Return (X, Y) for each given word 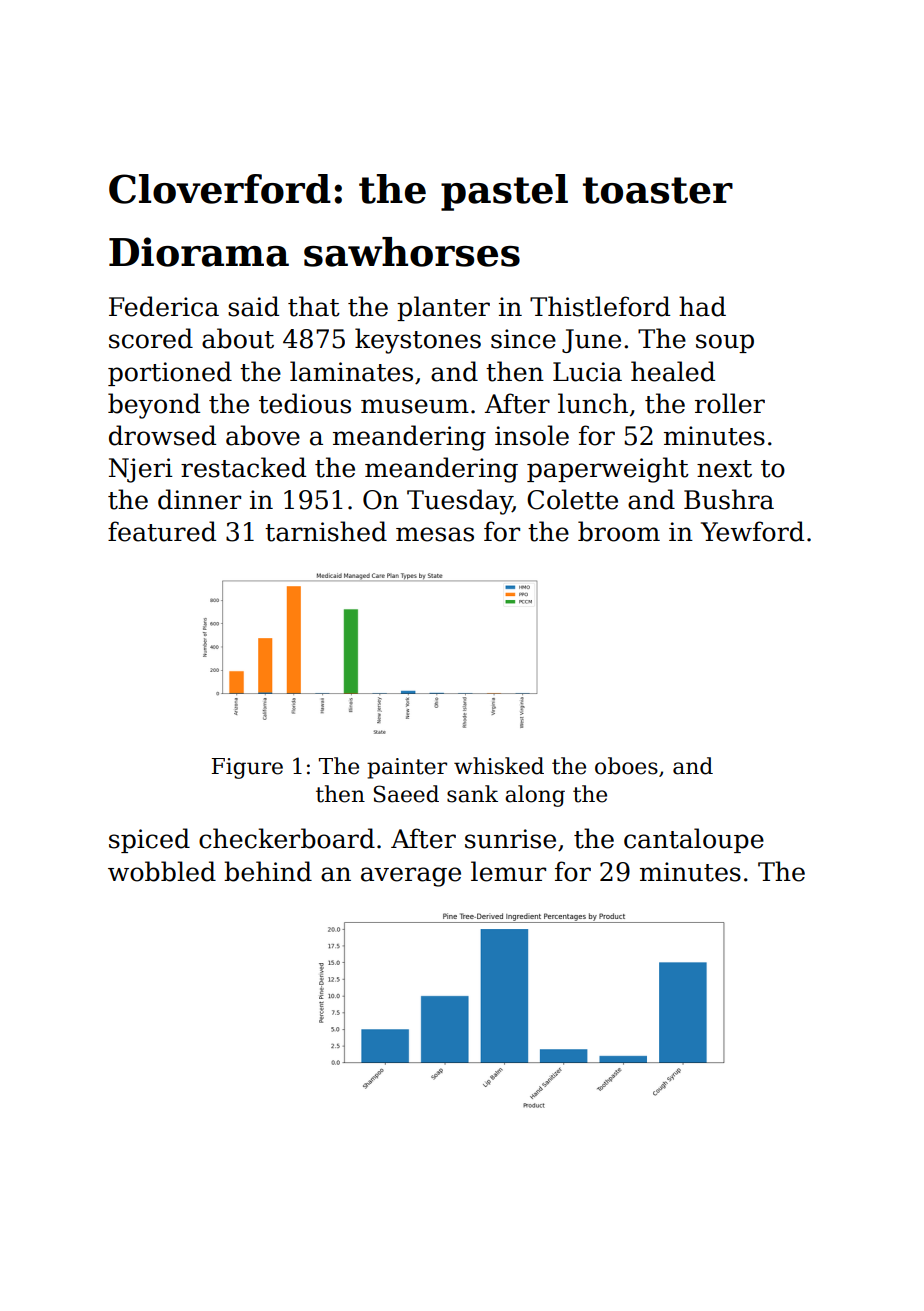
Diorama (199, 252)
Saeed (406, 794)
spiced (149, 840)
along (535, 796)
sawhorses (412, 252)
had (702, 306)
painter (407, 768)
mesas (435, 534)
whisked (499, 766)
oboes (626, 766)
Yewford (752, 531)
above (263, 435)
